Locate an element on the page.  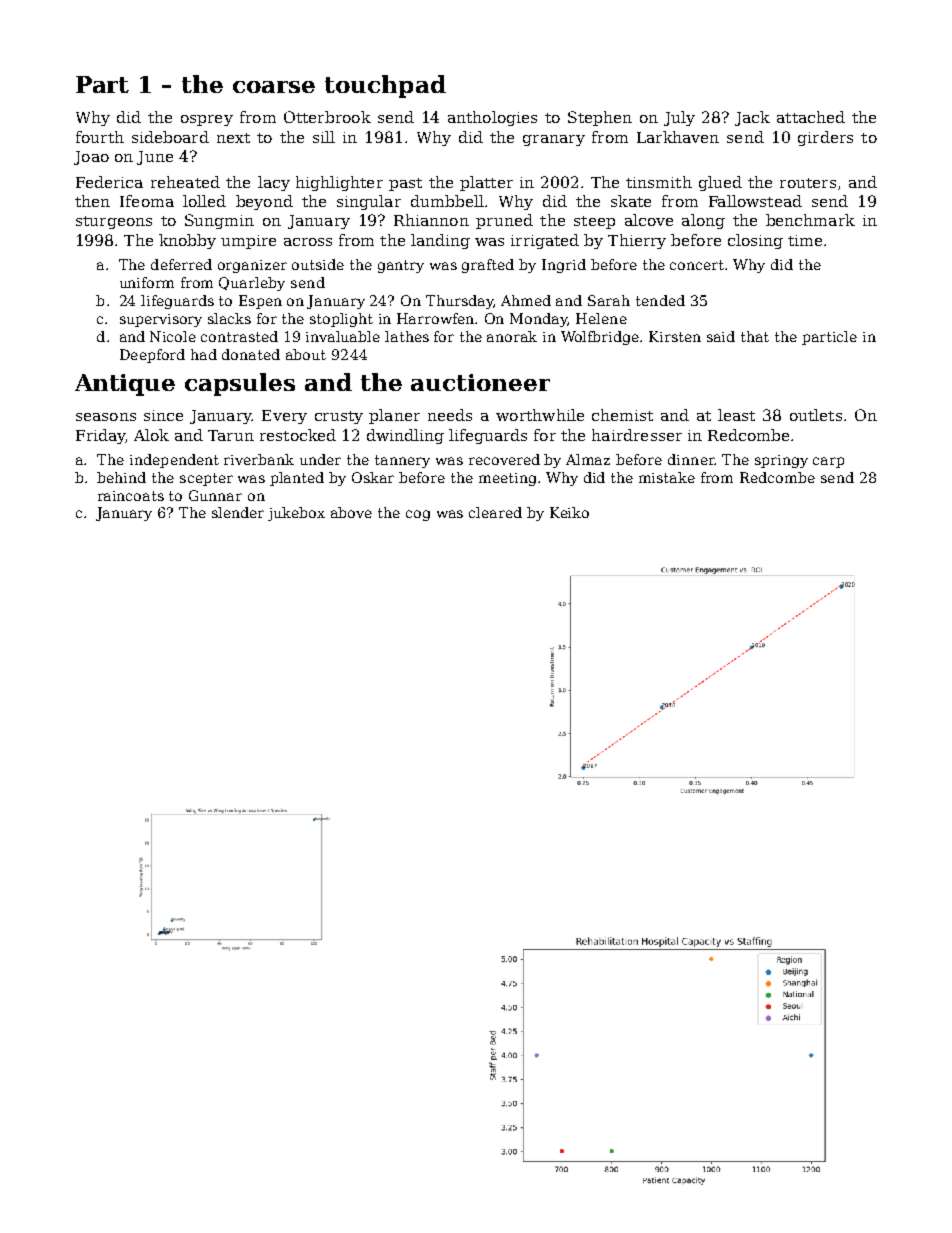
meeting is located at coordinates (507, 479).
